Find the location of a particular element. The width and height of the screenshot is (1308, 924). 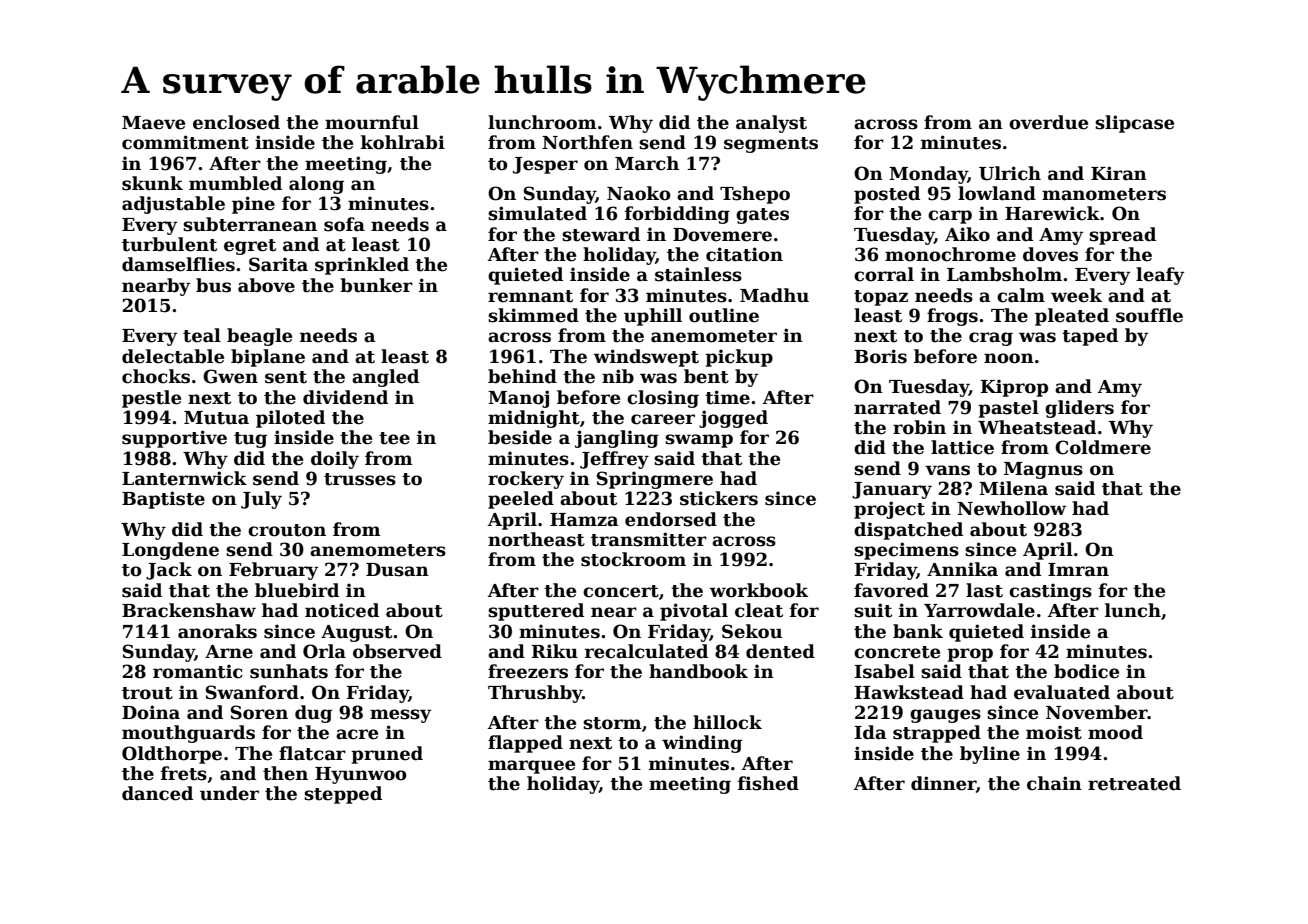

Boris is located at coordinates (880, 356).
